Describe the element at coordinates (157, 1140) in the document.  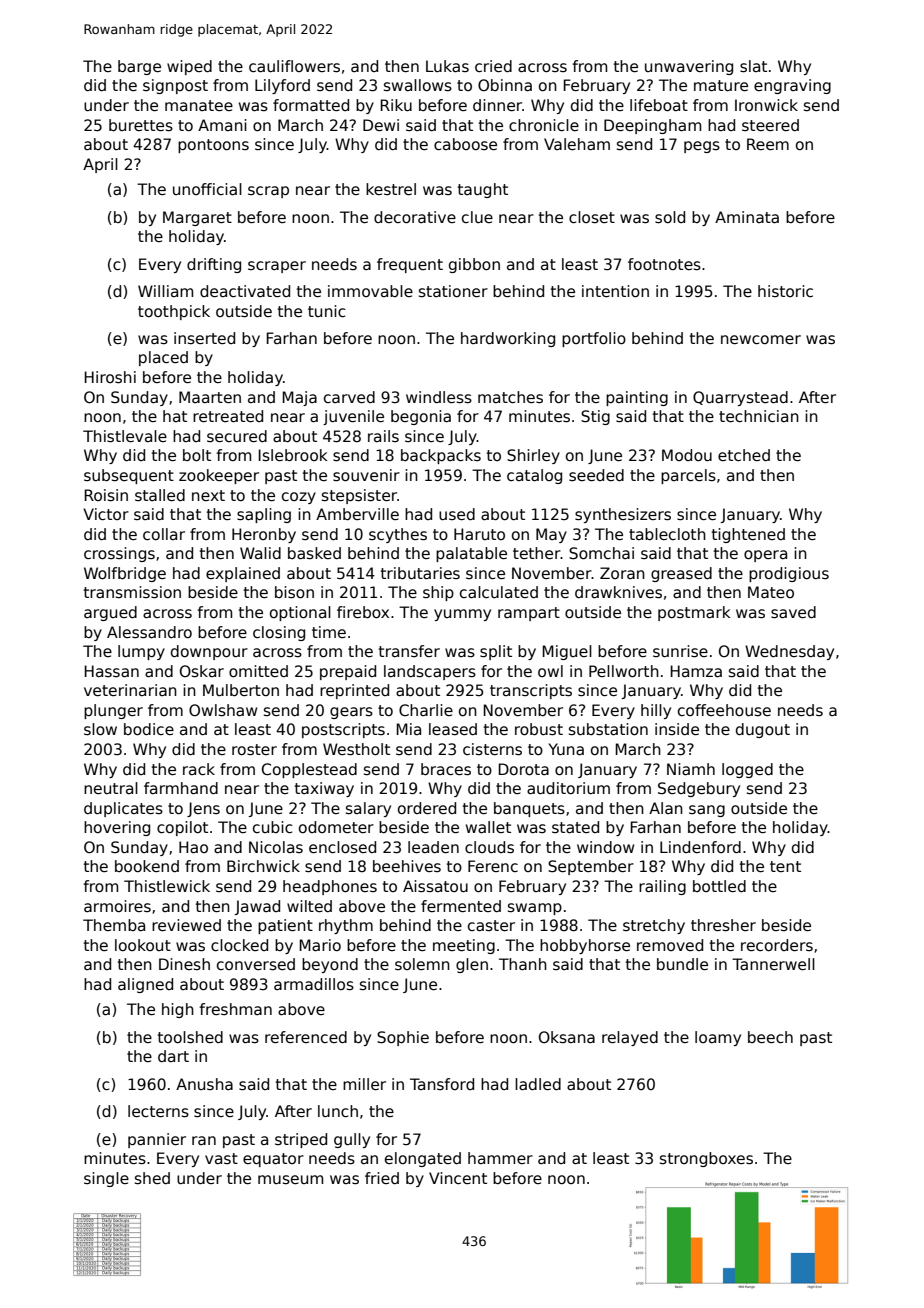
I see `pannier` at that location.
